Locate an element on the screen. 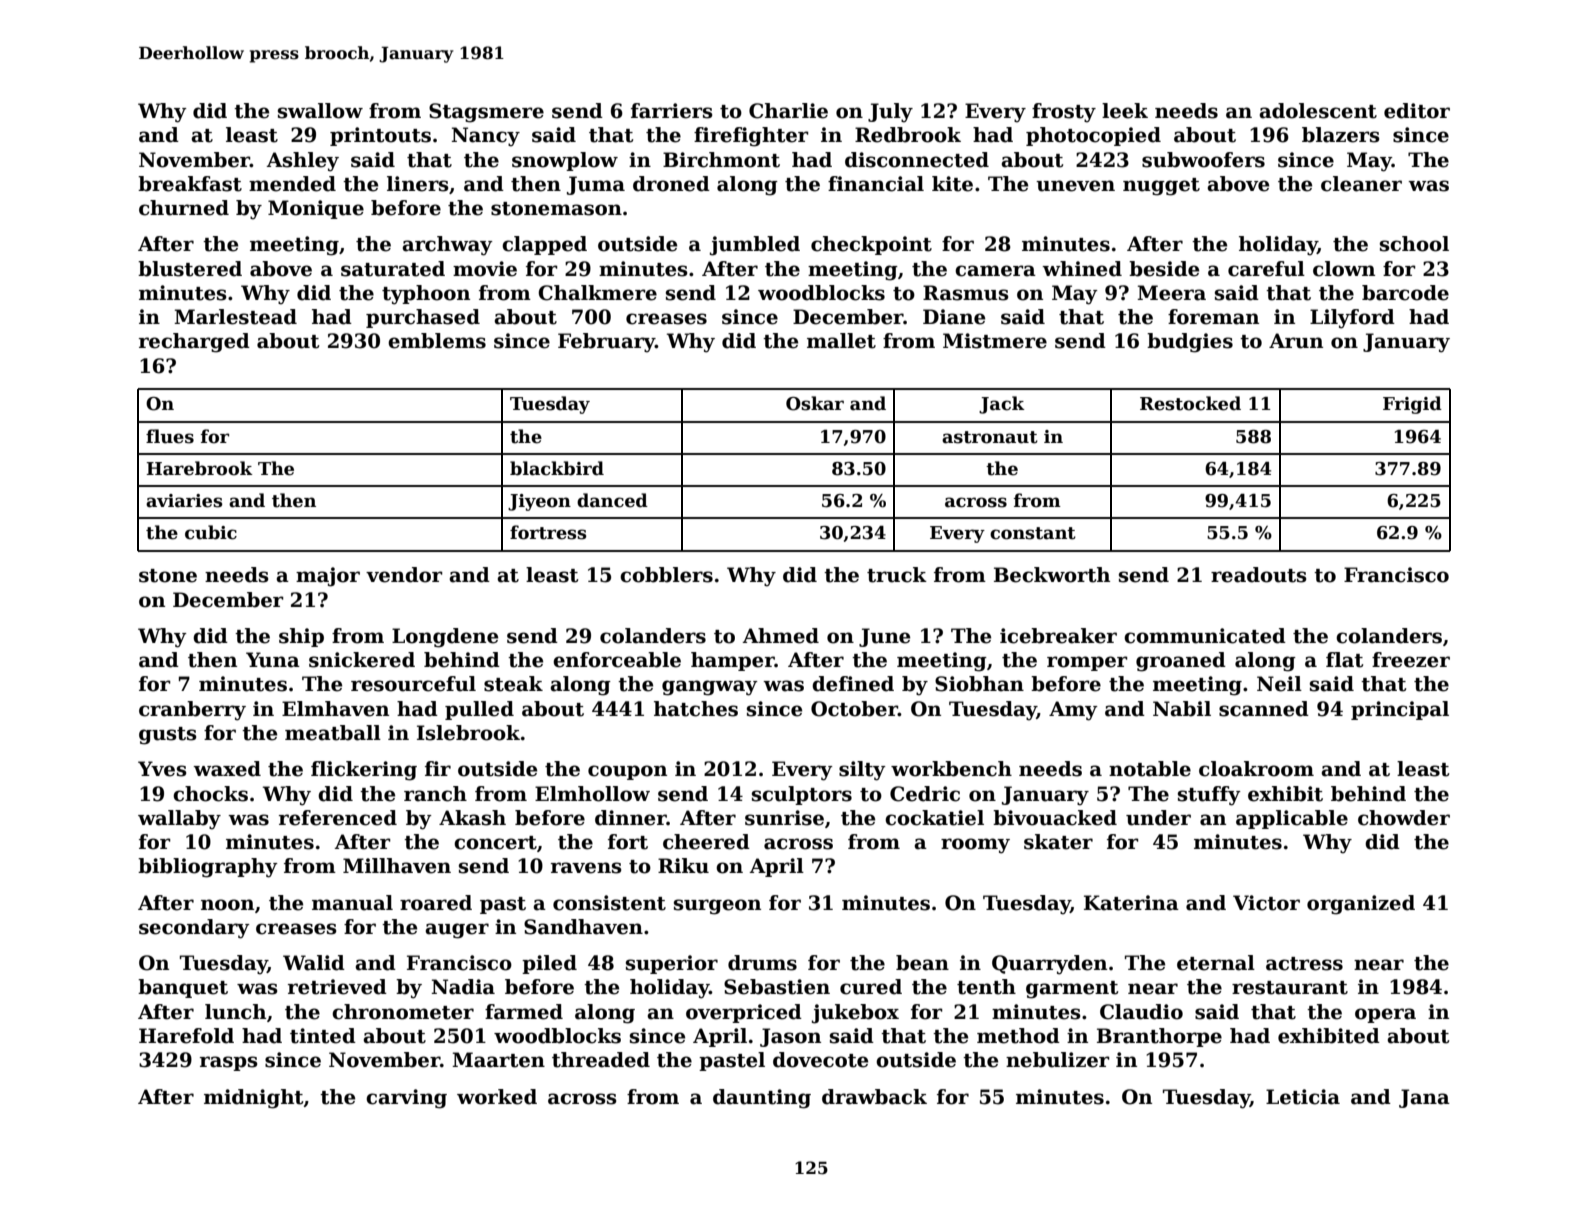 Image resolution: width=1588 pixels, height=1227 pixels. constant is located at coordinates (1033, 533).
